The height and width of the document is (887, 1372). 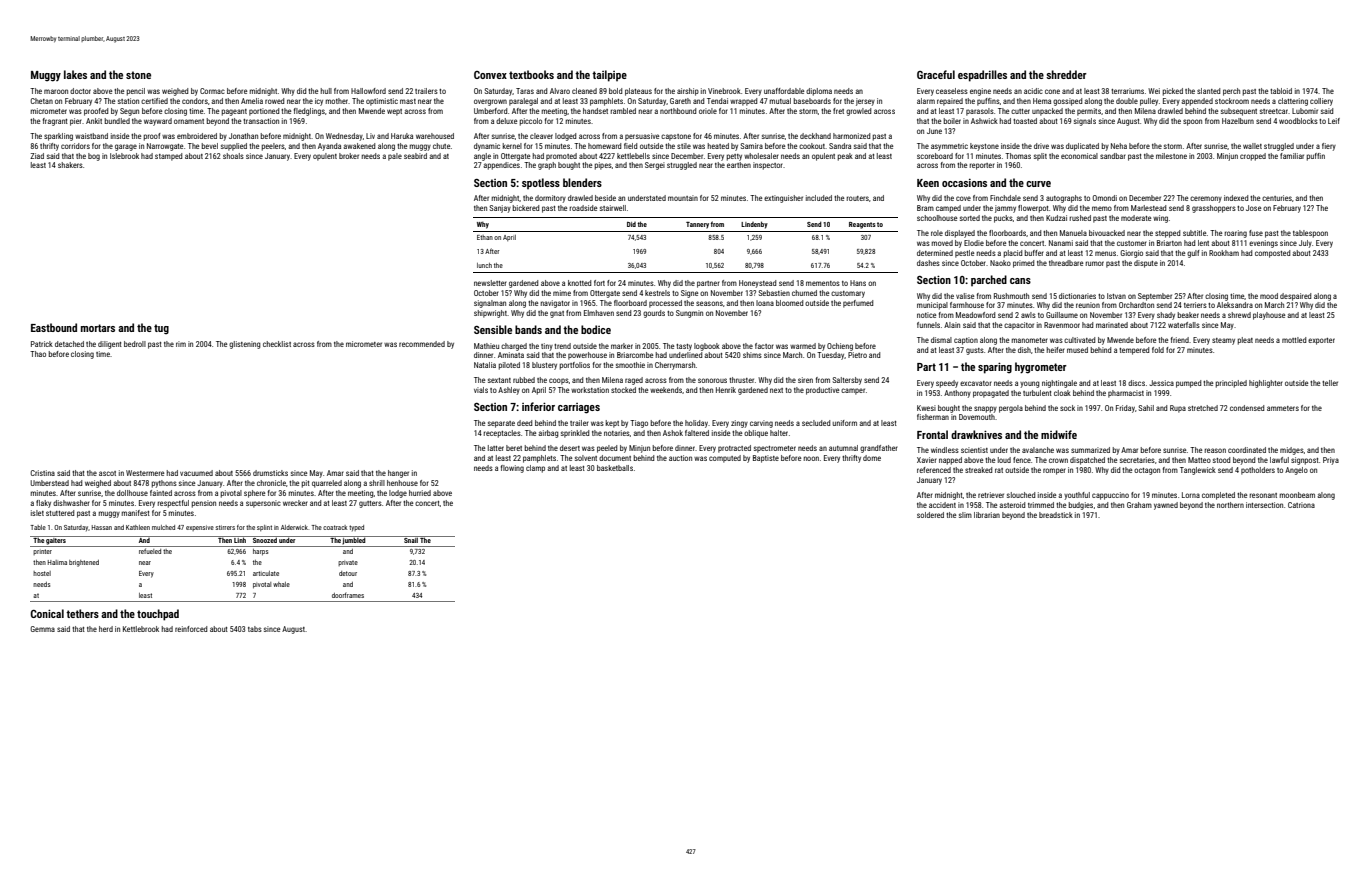 What do you see at coordinates (91, 136) in the document?
I see `waistband` at bounding box center [91, 136].
